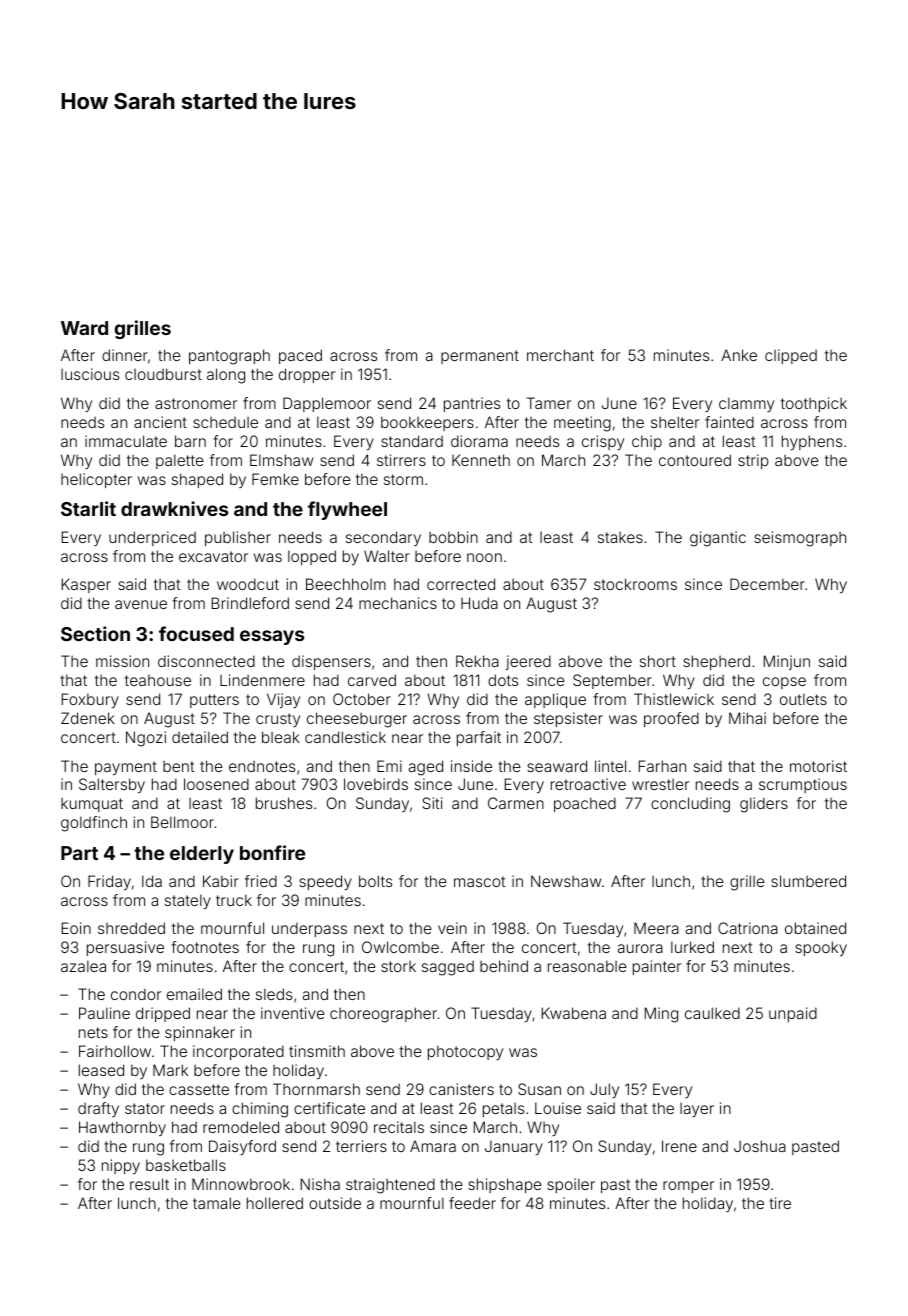 Image resolution: width=908 pixels, height=1316 pixels. Describe the element at coordinates (126, 441) in the image. I see `immaculate` at that location.
